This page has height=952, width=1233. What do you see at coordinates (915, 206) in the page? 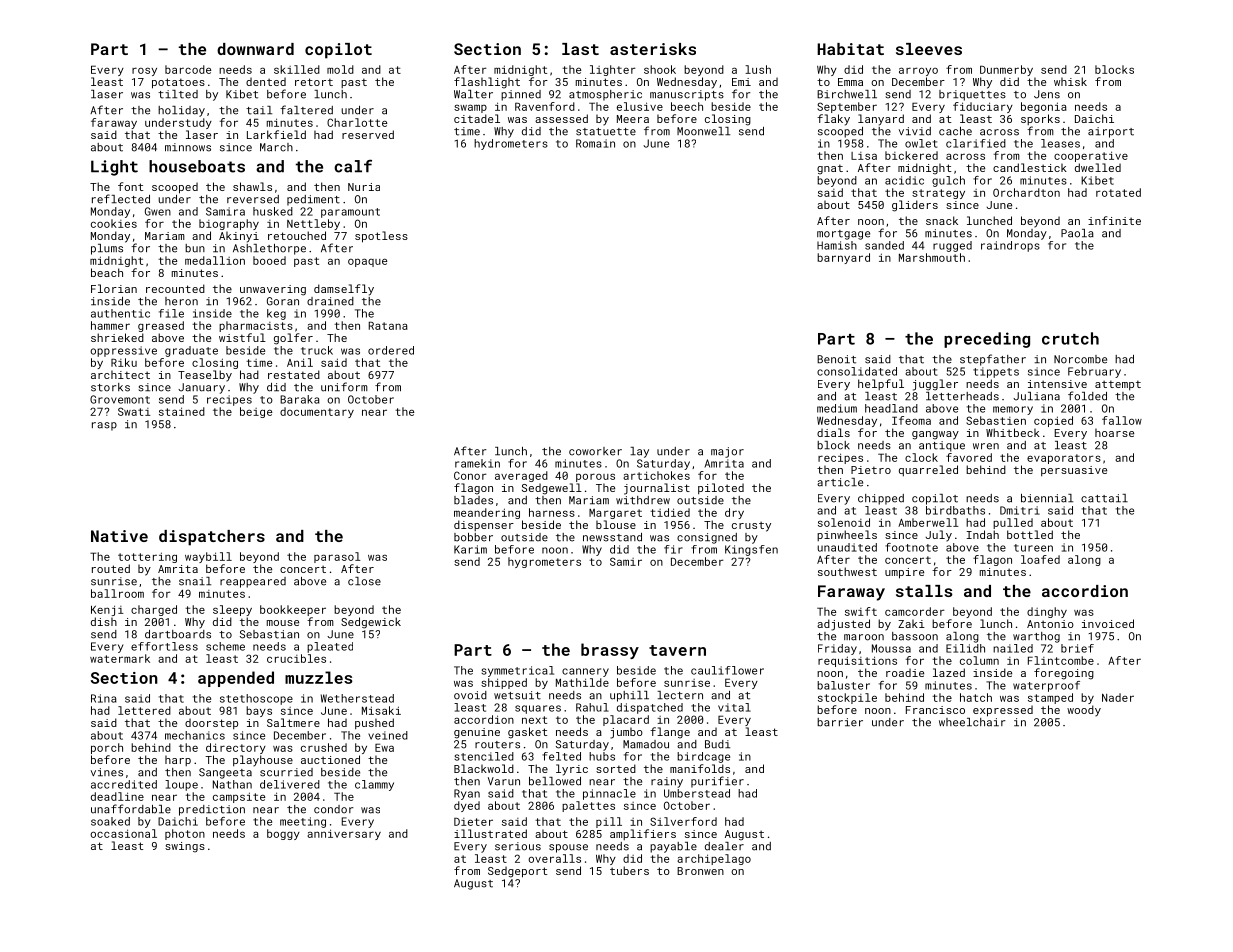
I see `gliders` at bounding box center [915, 206].
